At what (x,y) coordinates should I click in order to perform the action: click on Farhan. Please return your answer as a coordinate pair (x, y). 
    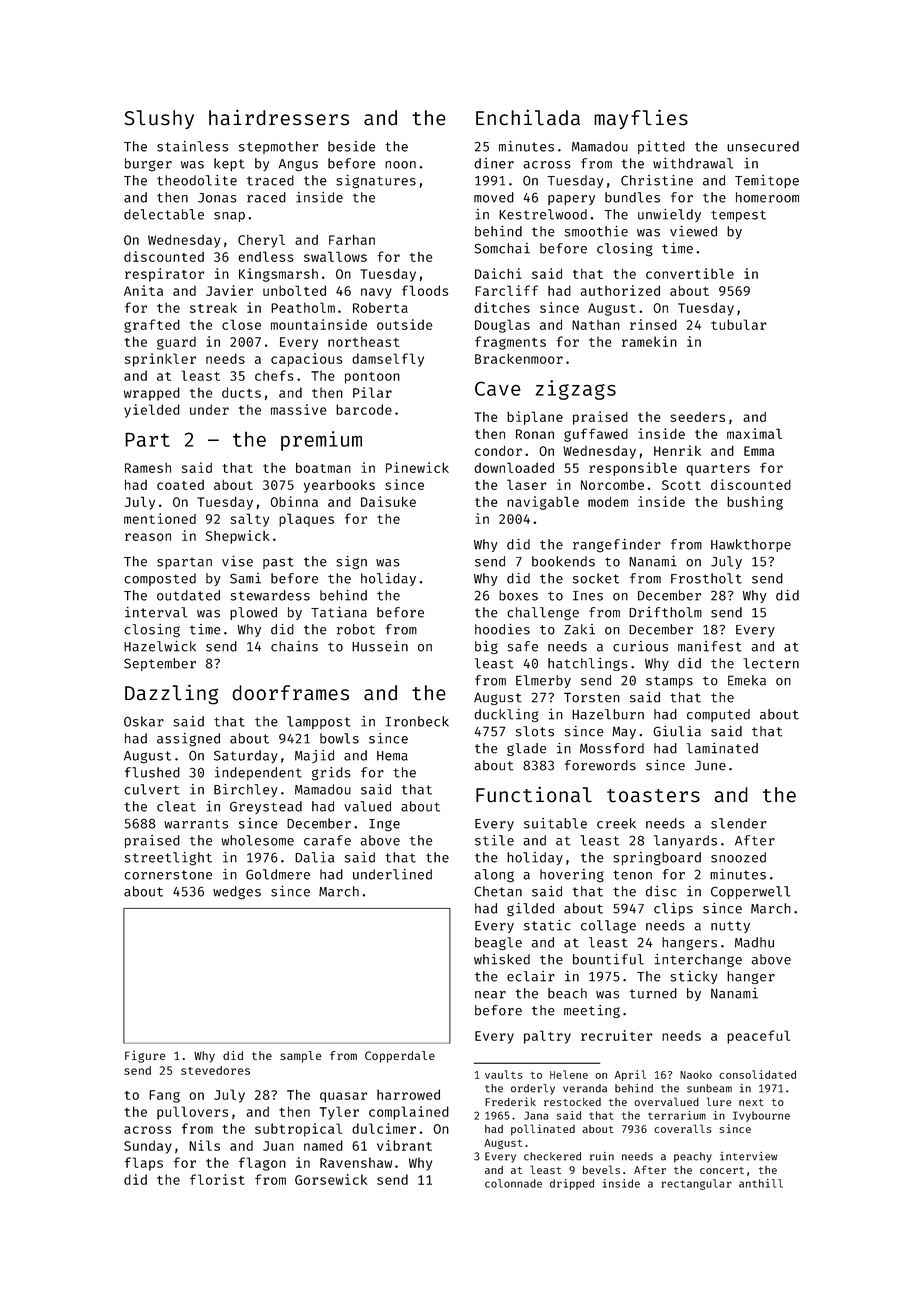
    Looking at the image, I should click on (352, 239).
